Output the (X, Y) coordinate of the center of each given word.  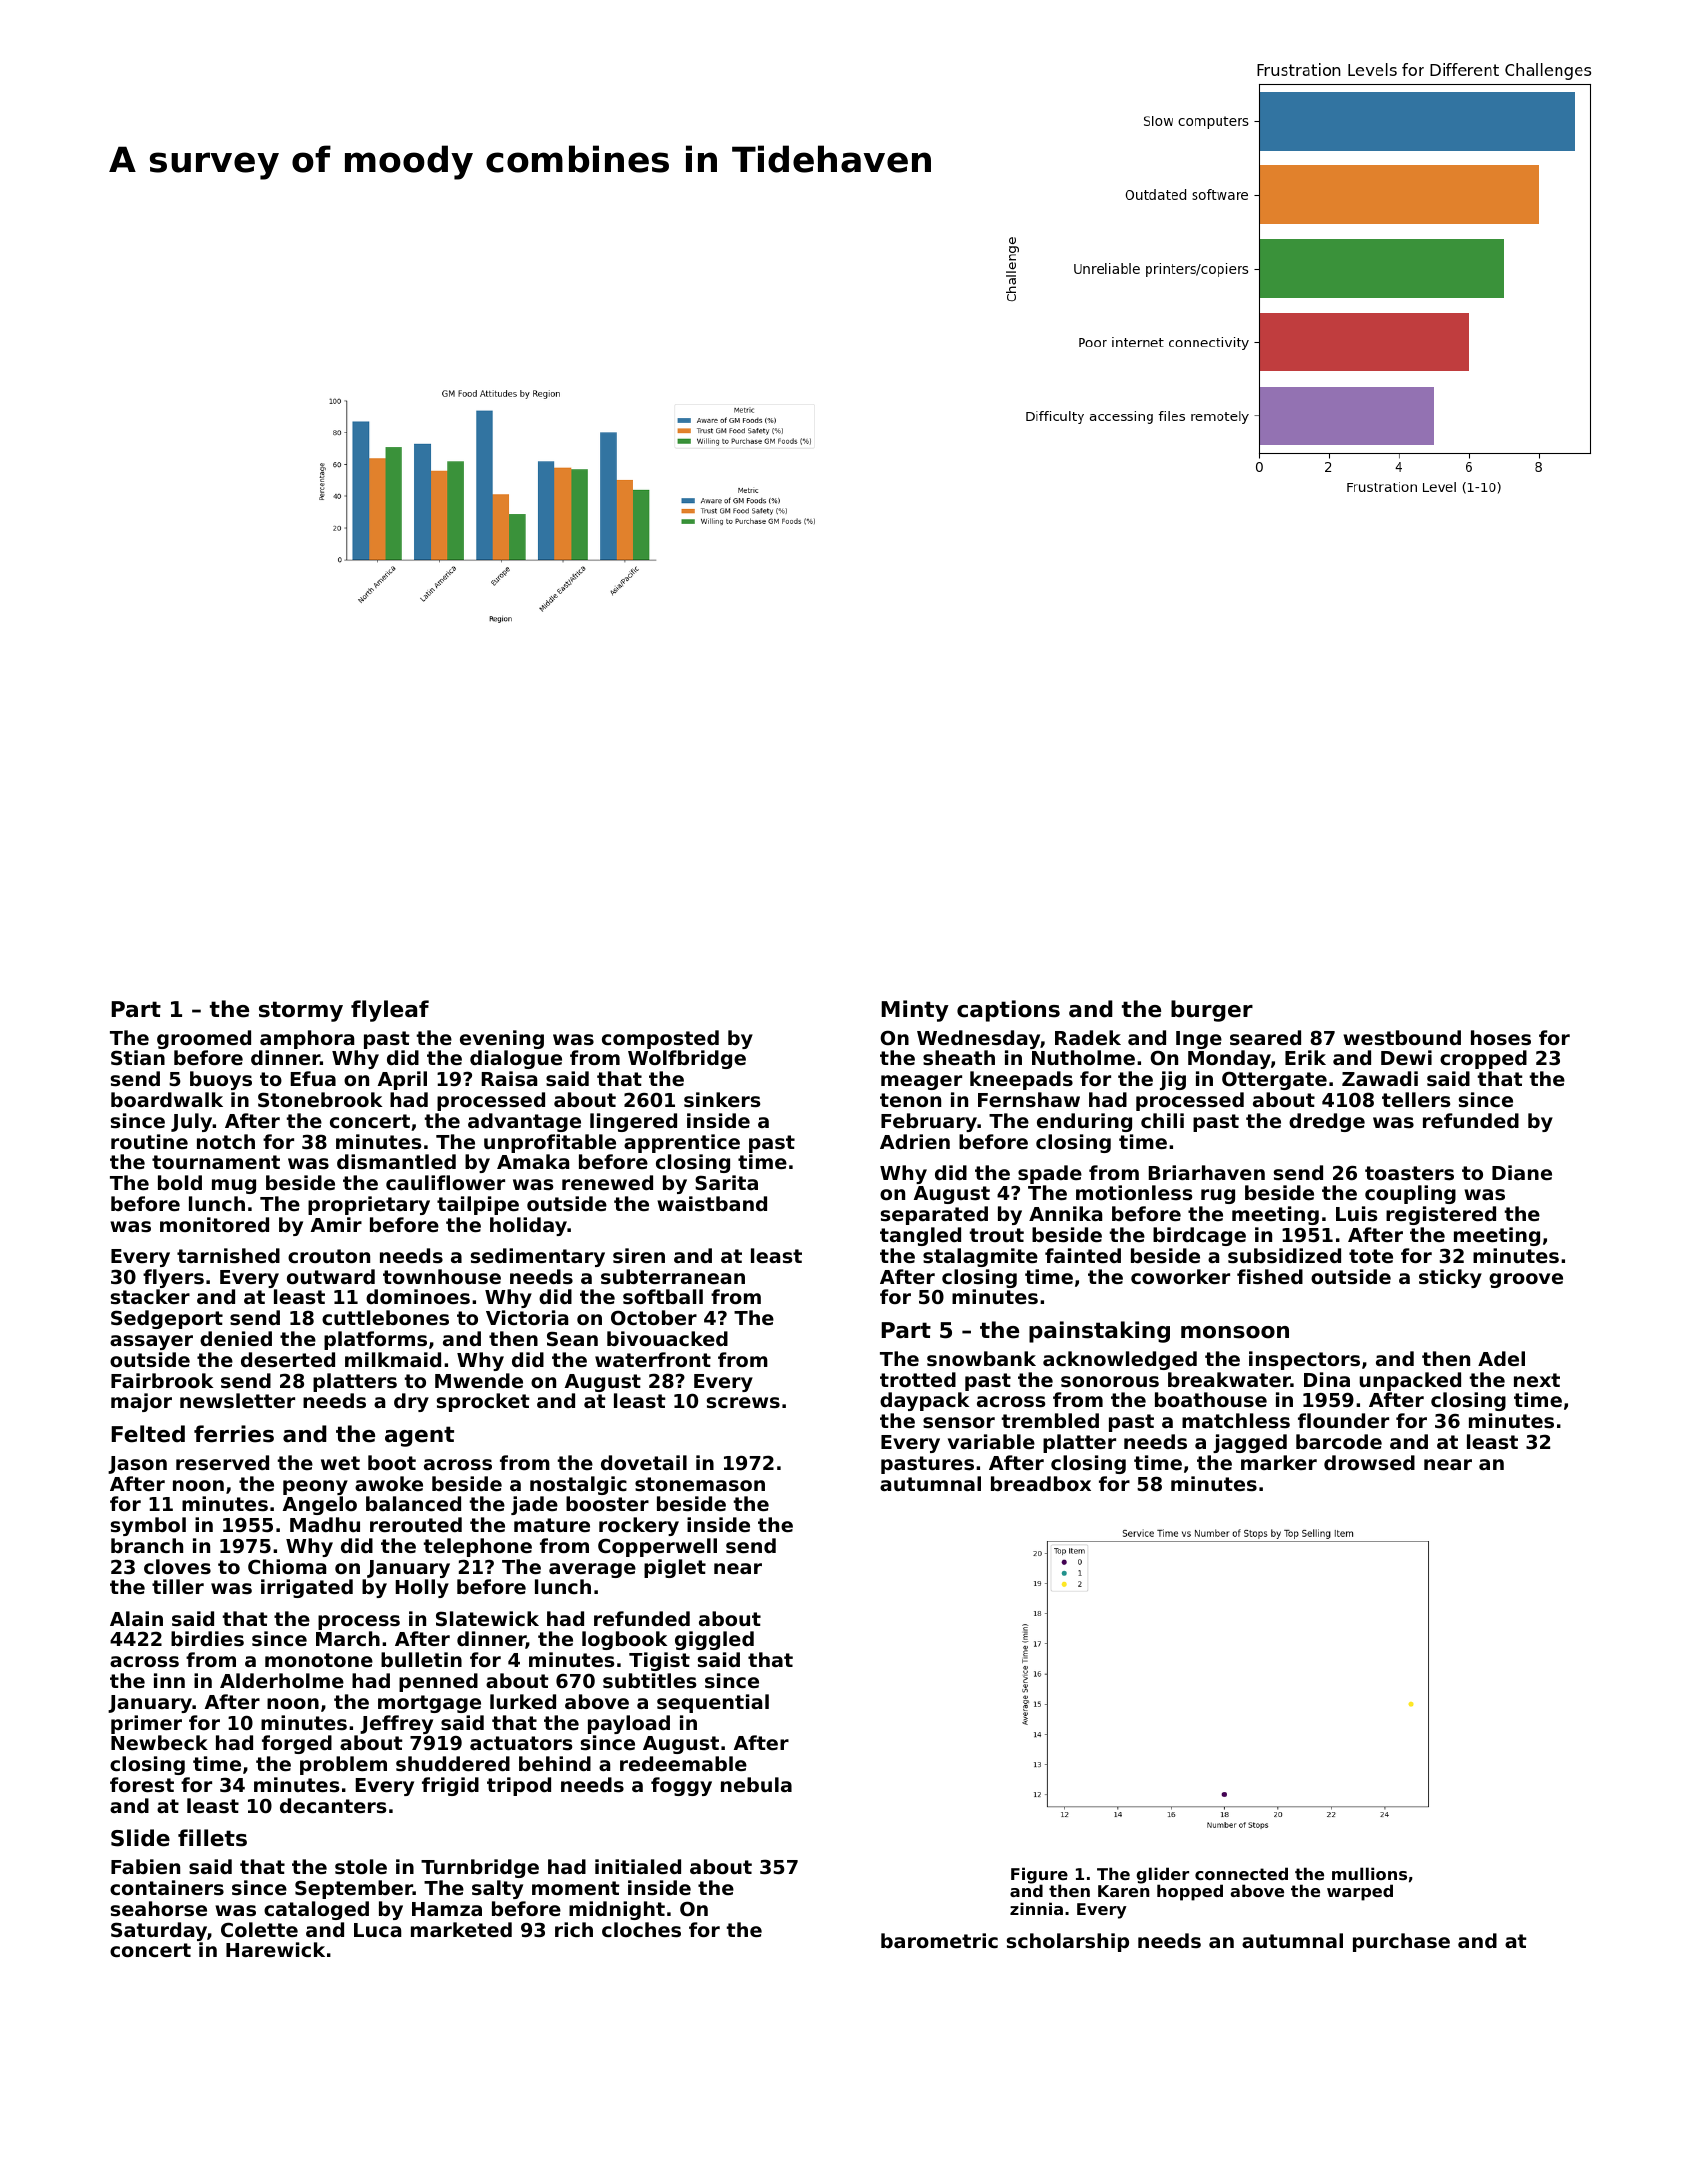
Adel (1501, 1358)
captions (1008, 1011)
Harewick (275, 1949)
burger (1212, 1011)
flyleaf (390, 1011)
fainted (1083, 1255)
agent (419, 1436)
